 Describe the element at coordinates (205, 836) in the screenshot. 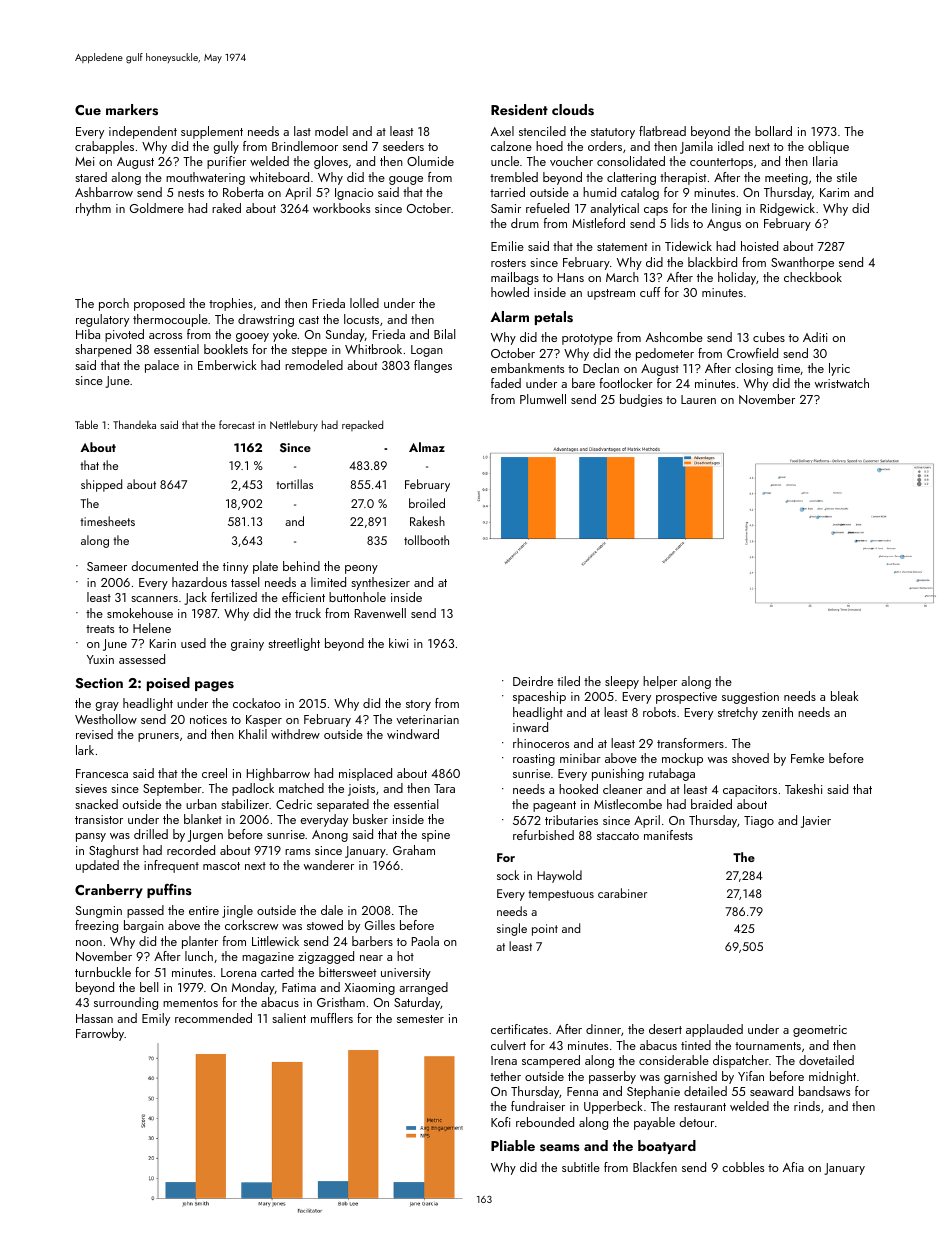

I see `Jurgen` at that location.
